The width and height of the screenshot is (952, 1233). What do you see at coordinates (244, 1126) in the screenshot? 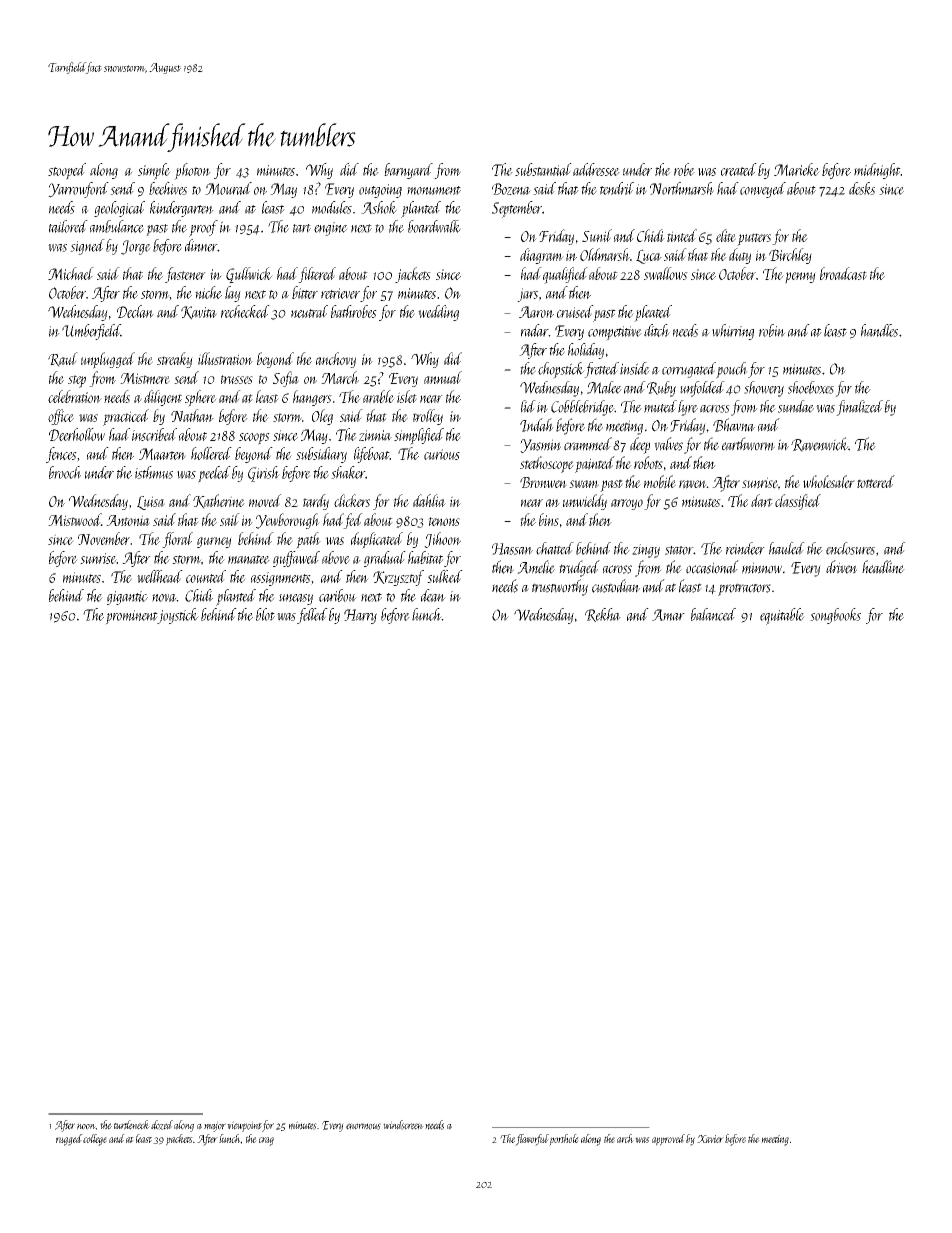
I see `viewpoint` at bounding box center [244, 1126].
